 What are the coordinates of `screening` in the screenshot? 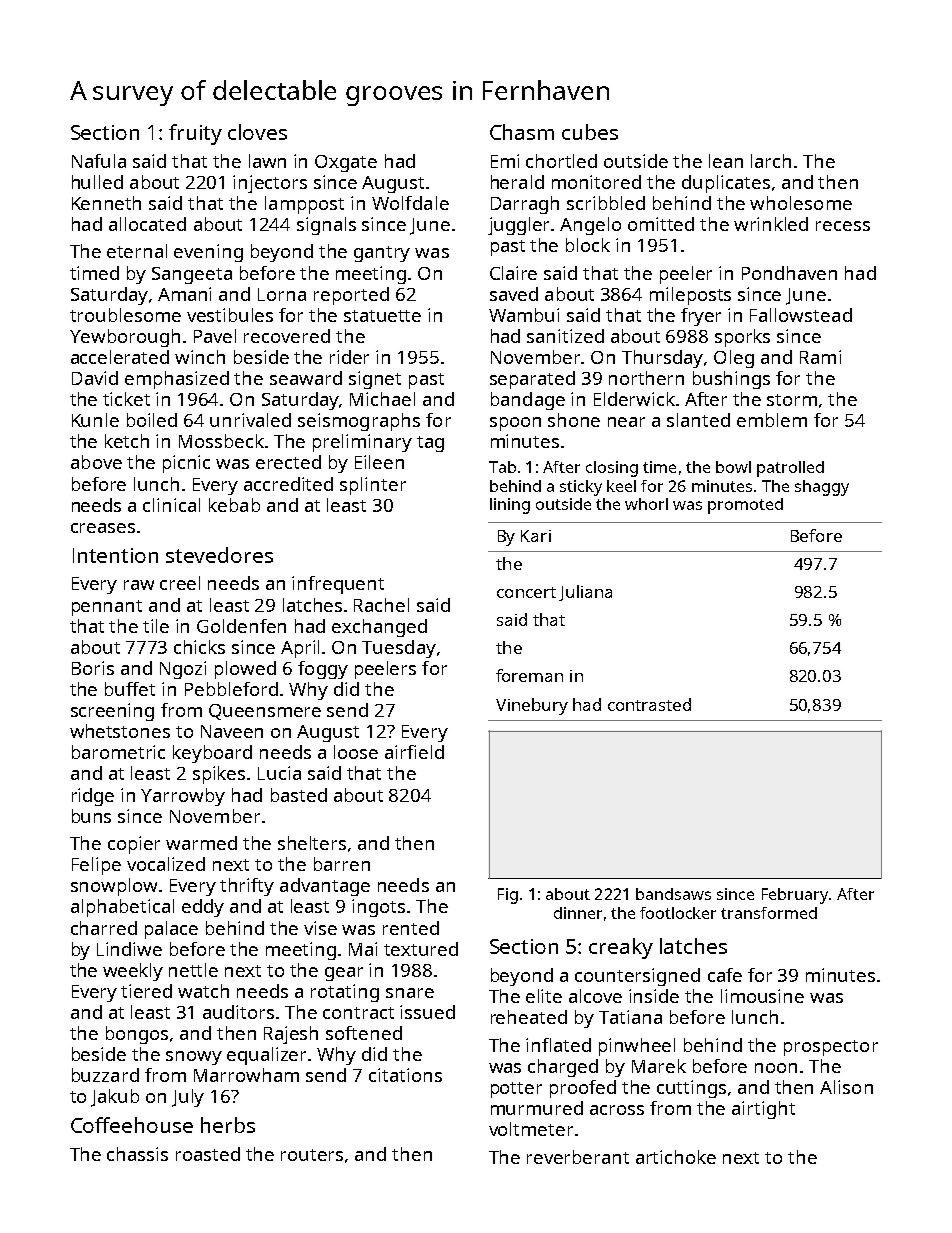 It's located at (112, 712).
